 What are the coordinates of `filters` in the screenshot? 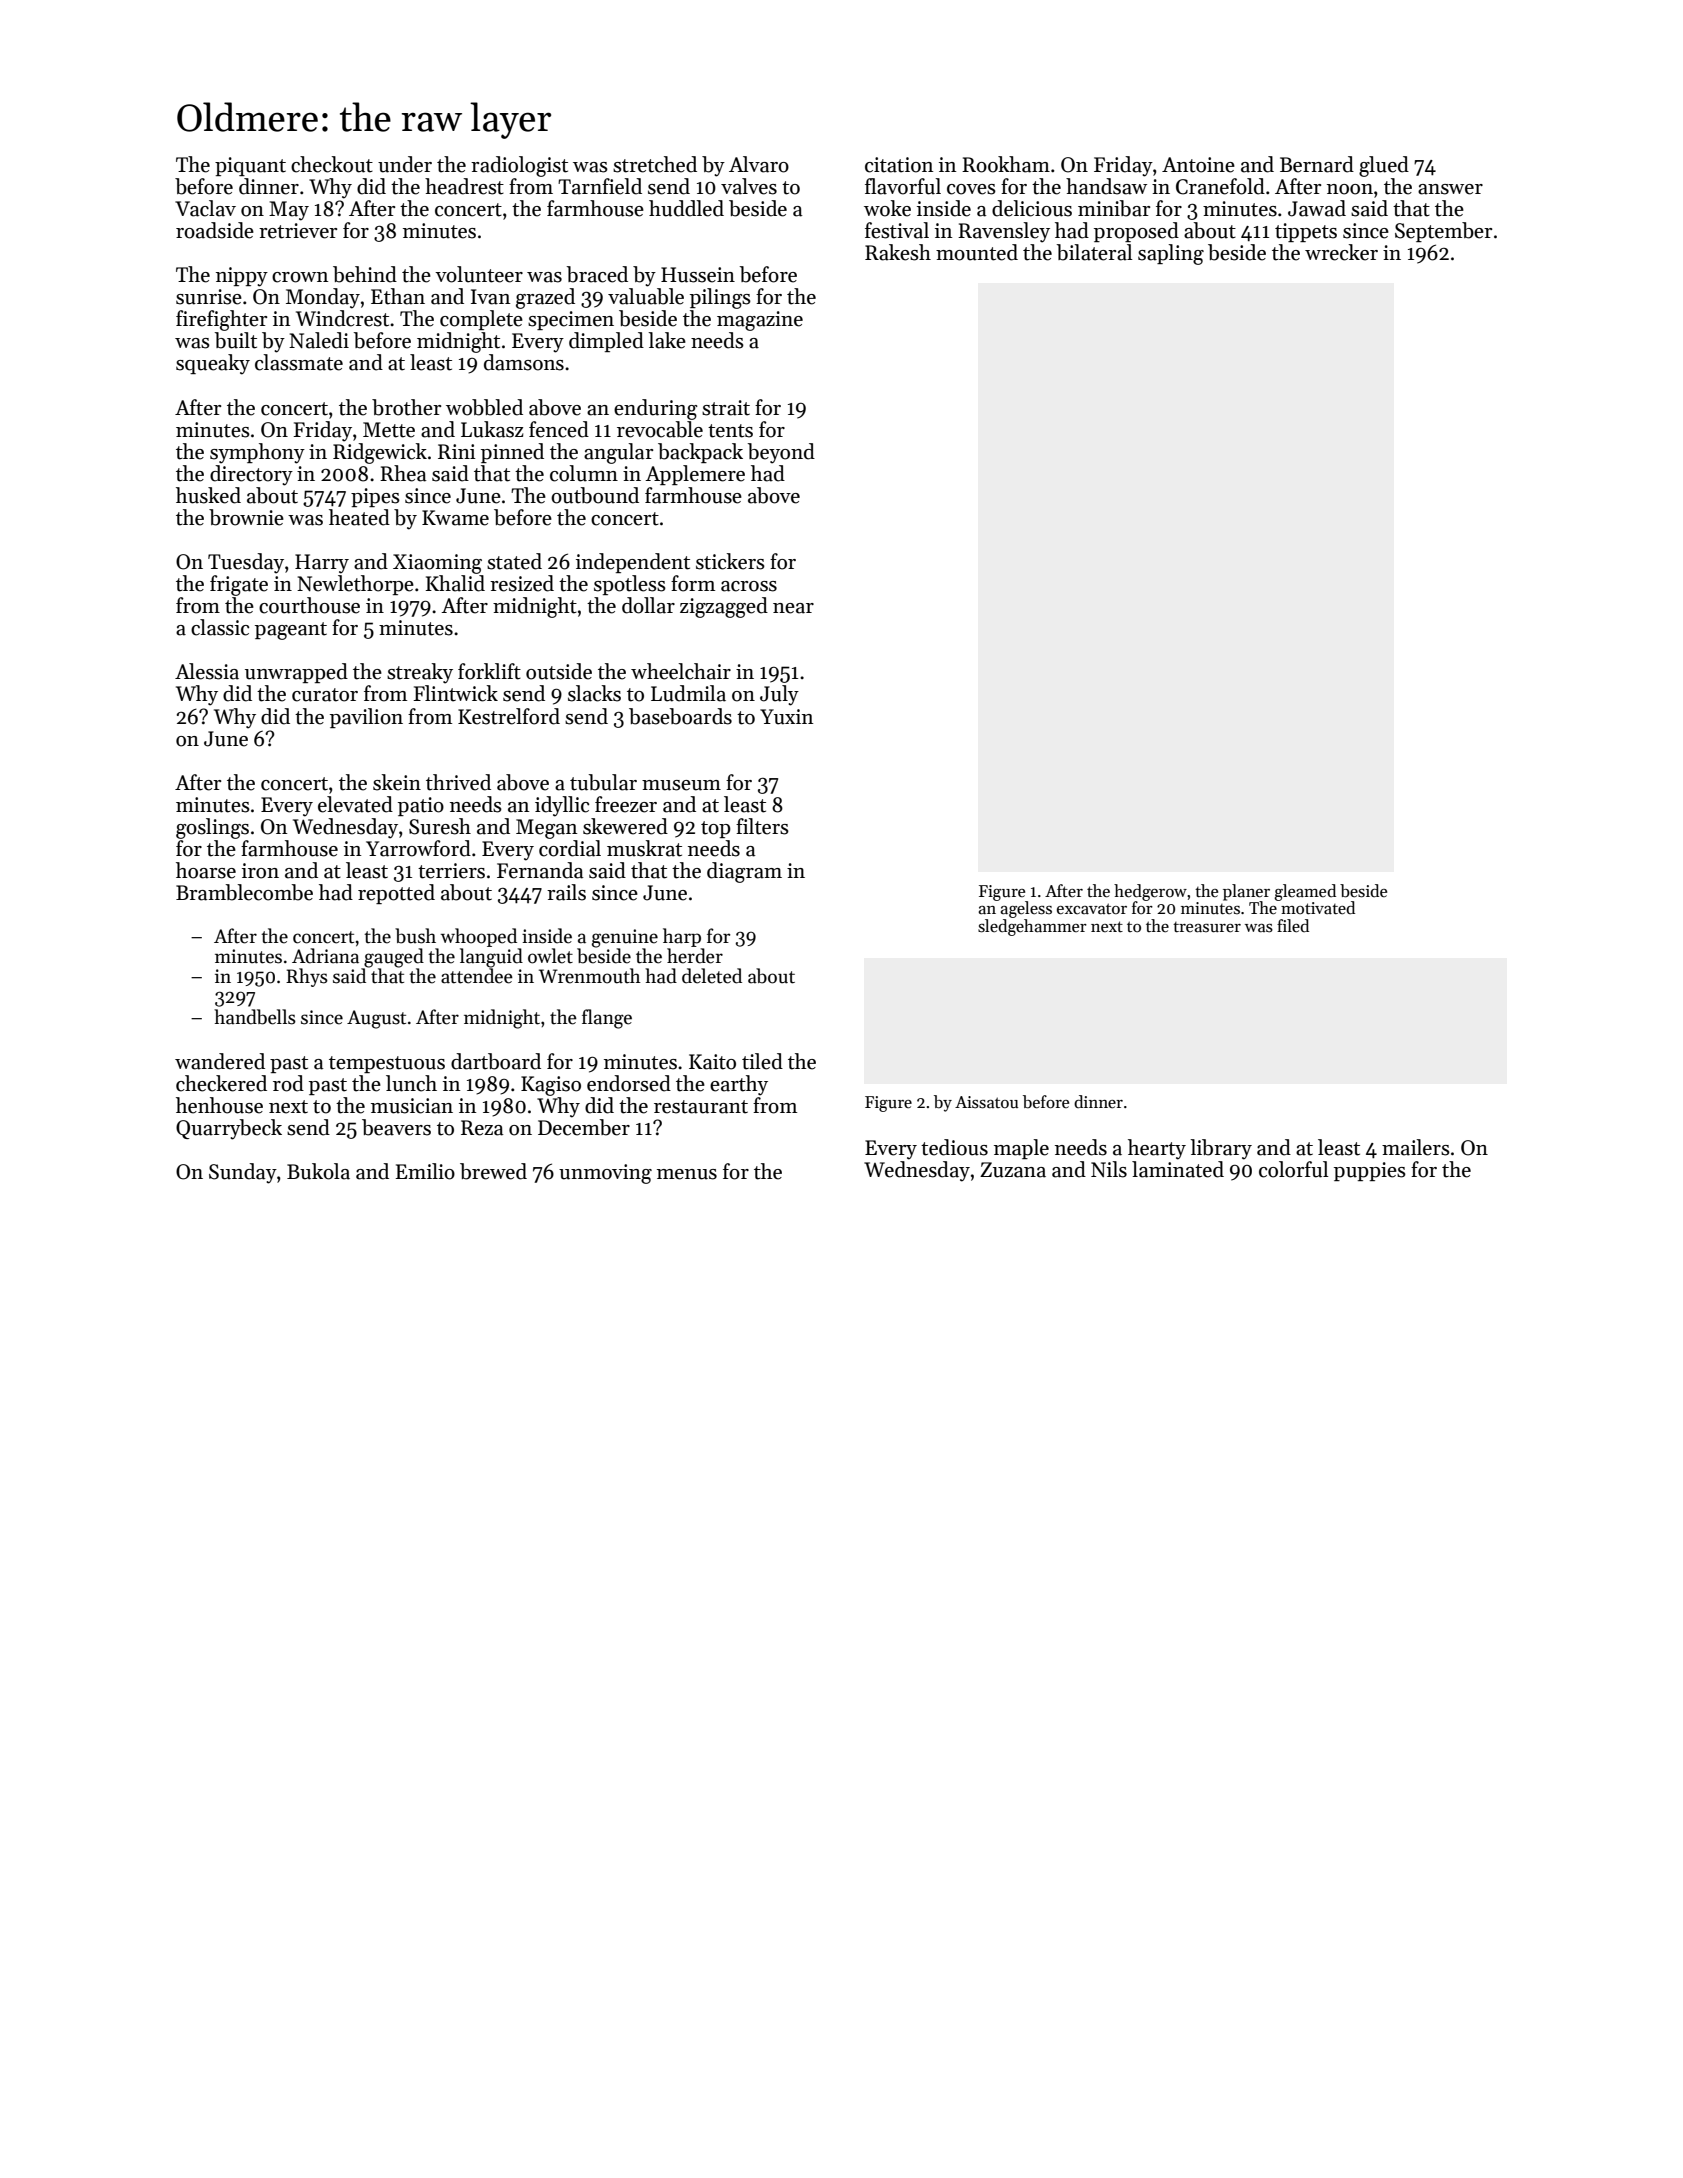 It's located at (762, 826).
